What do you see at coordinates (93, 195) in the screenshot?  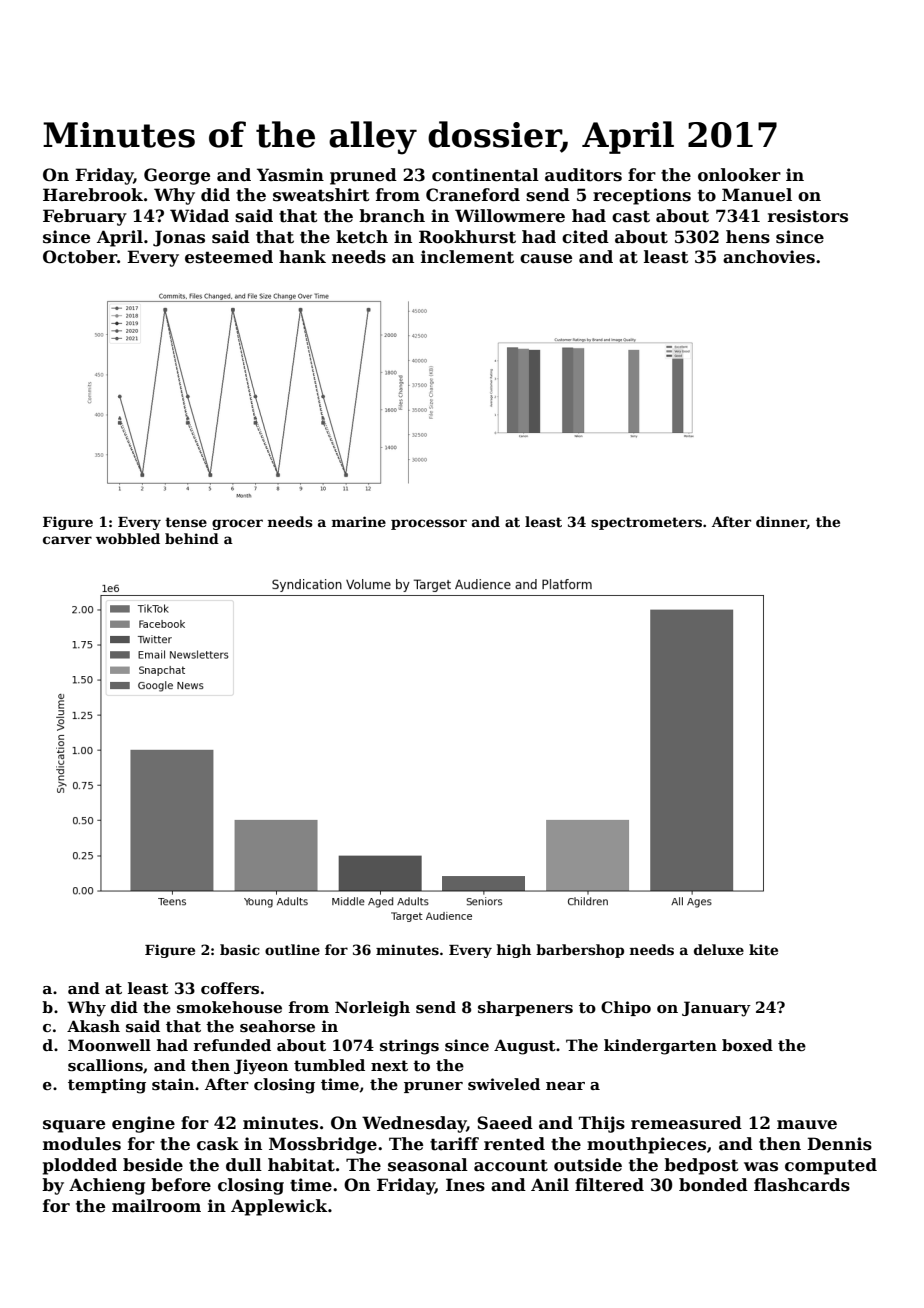 I see `Harebrook` at bounding box center [93, 195].
